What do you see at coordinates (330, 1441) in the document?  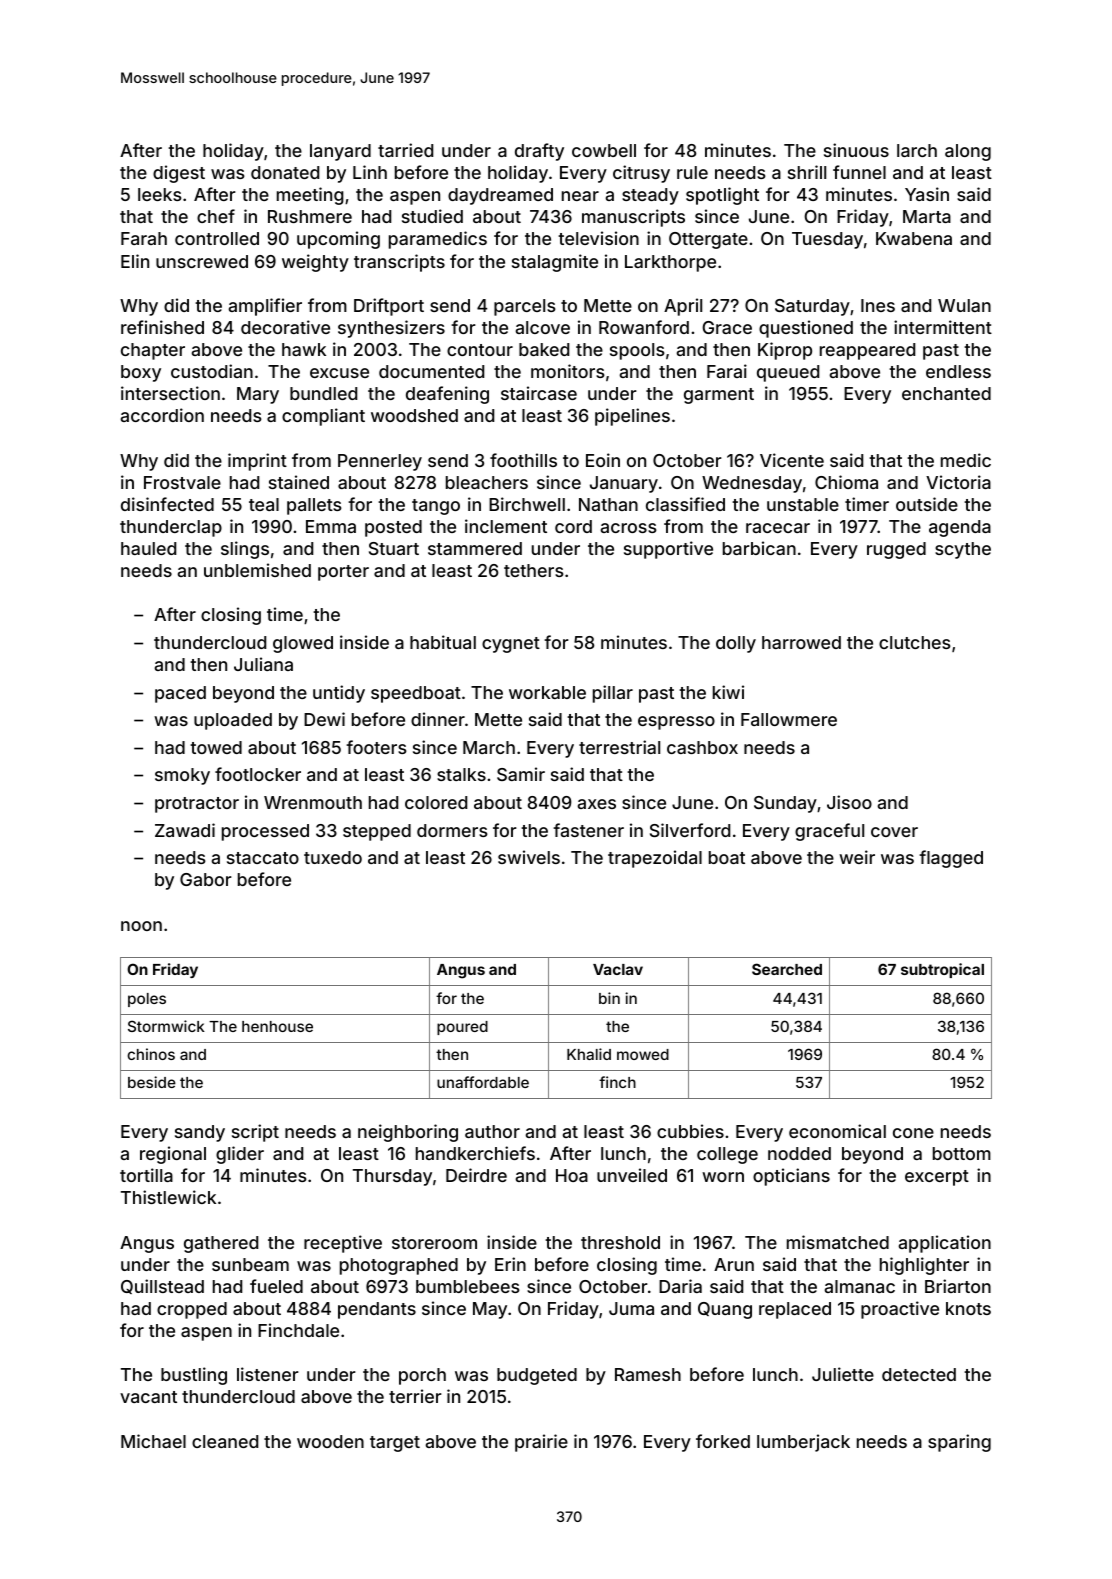 I see `wooden` at bounding box center [330, 1441].
